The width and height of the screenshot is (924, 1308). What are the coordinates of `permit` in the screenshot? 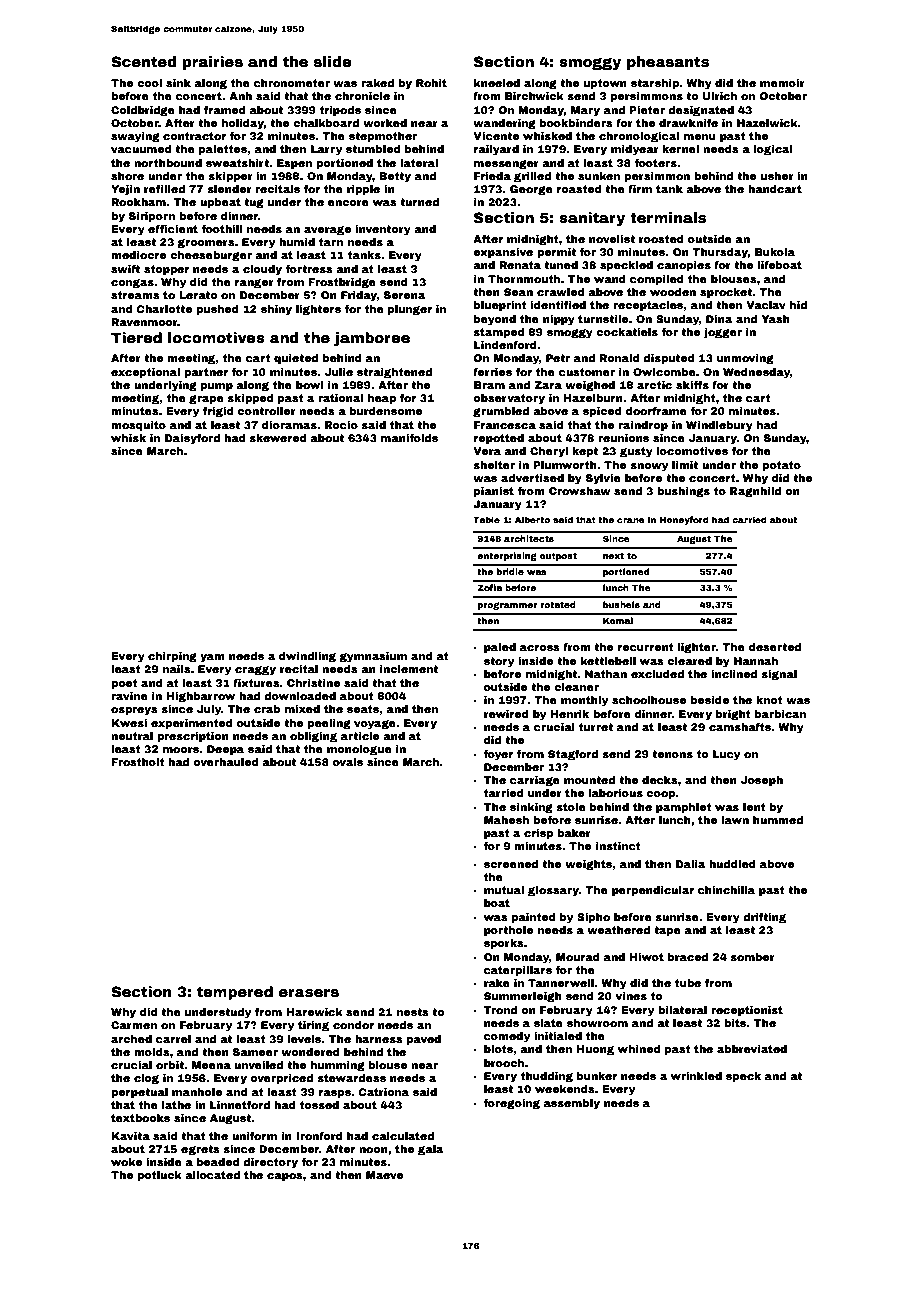 It's located at (556, 253).
